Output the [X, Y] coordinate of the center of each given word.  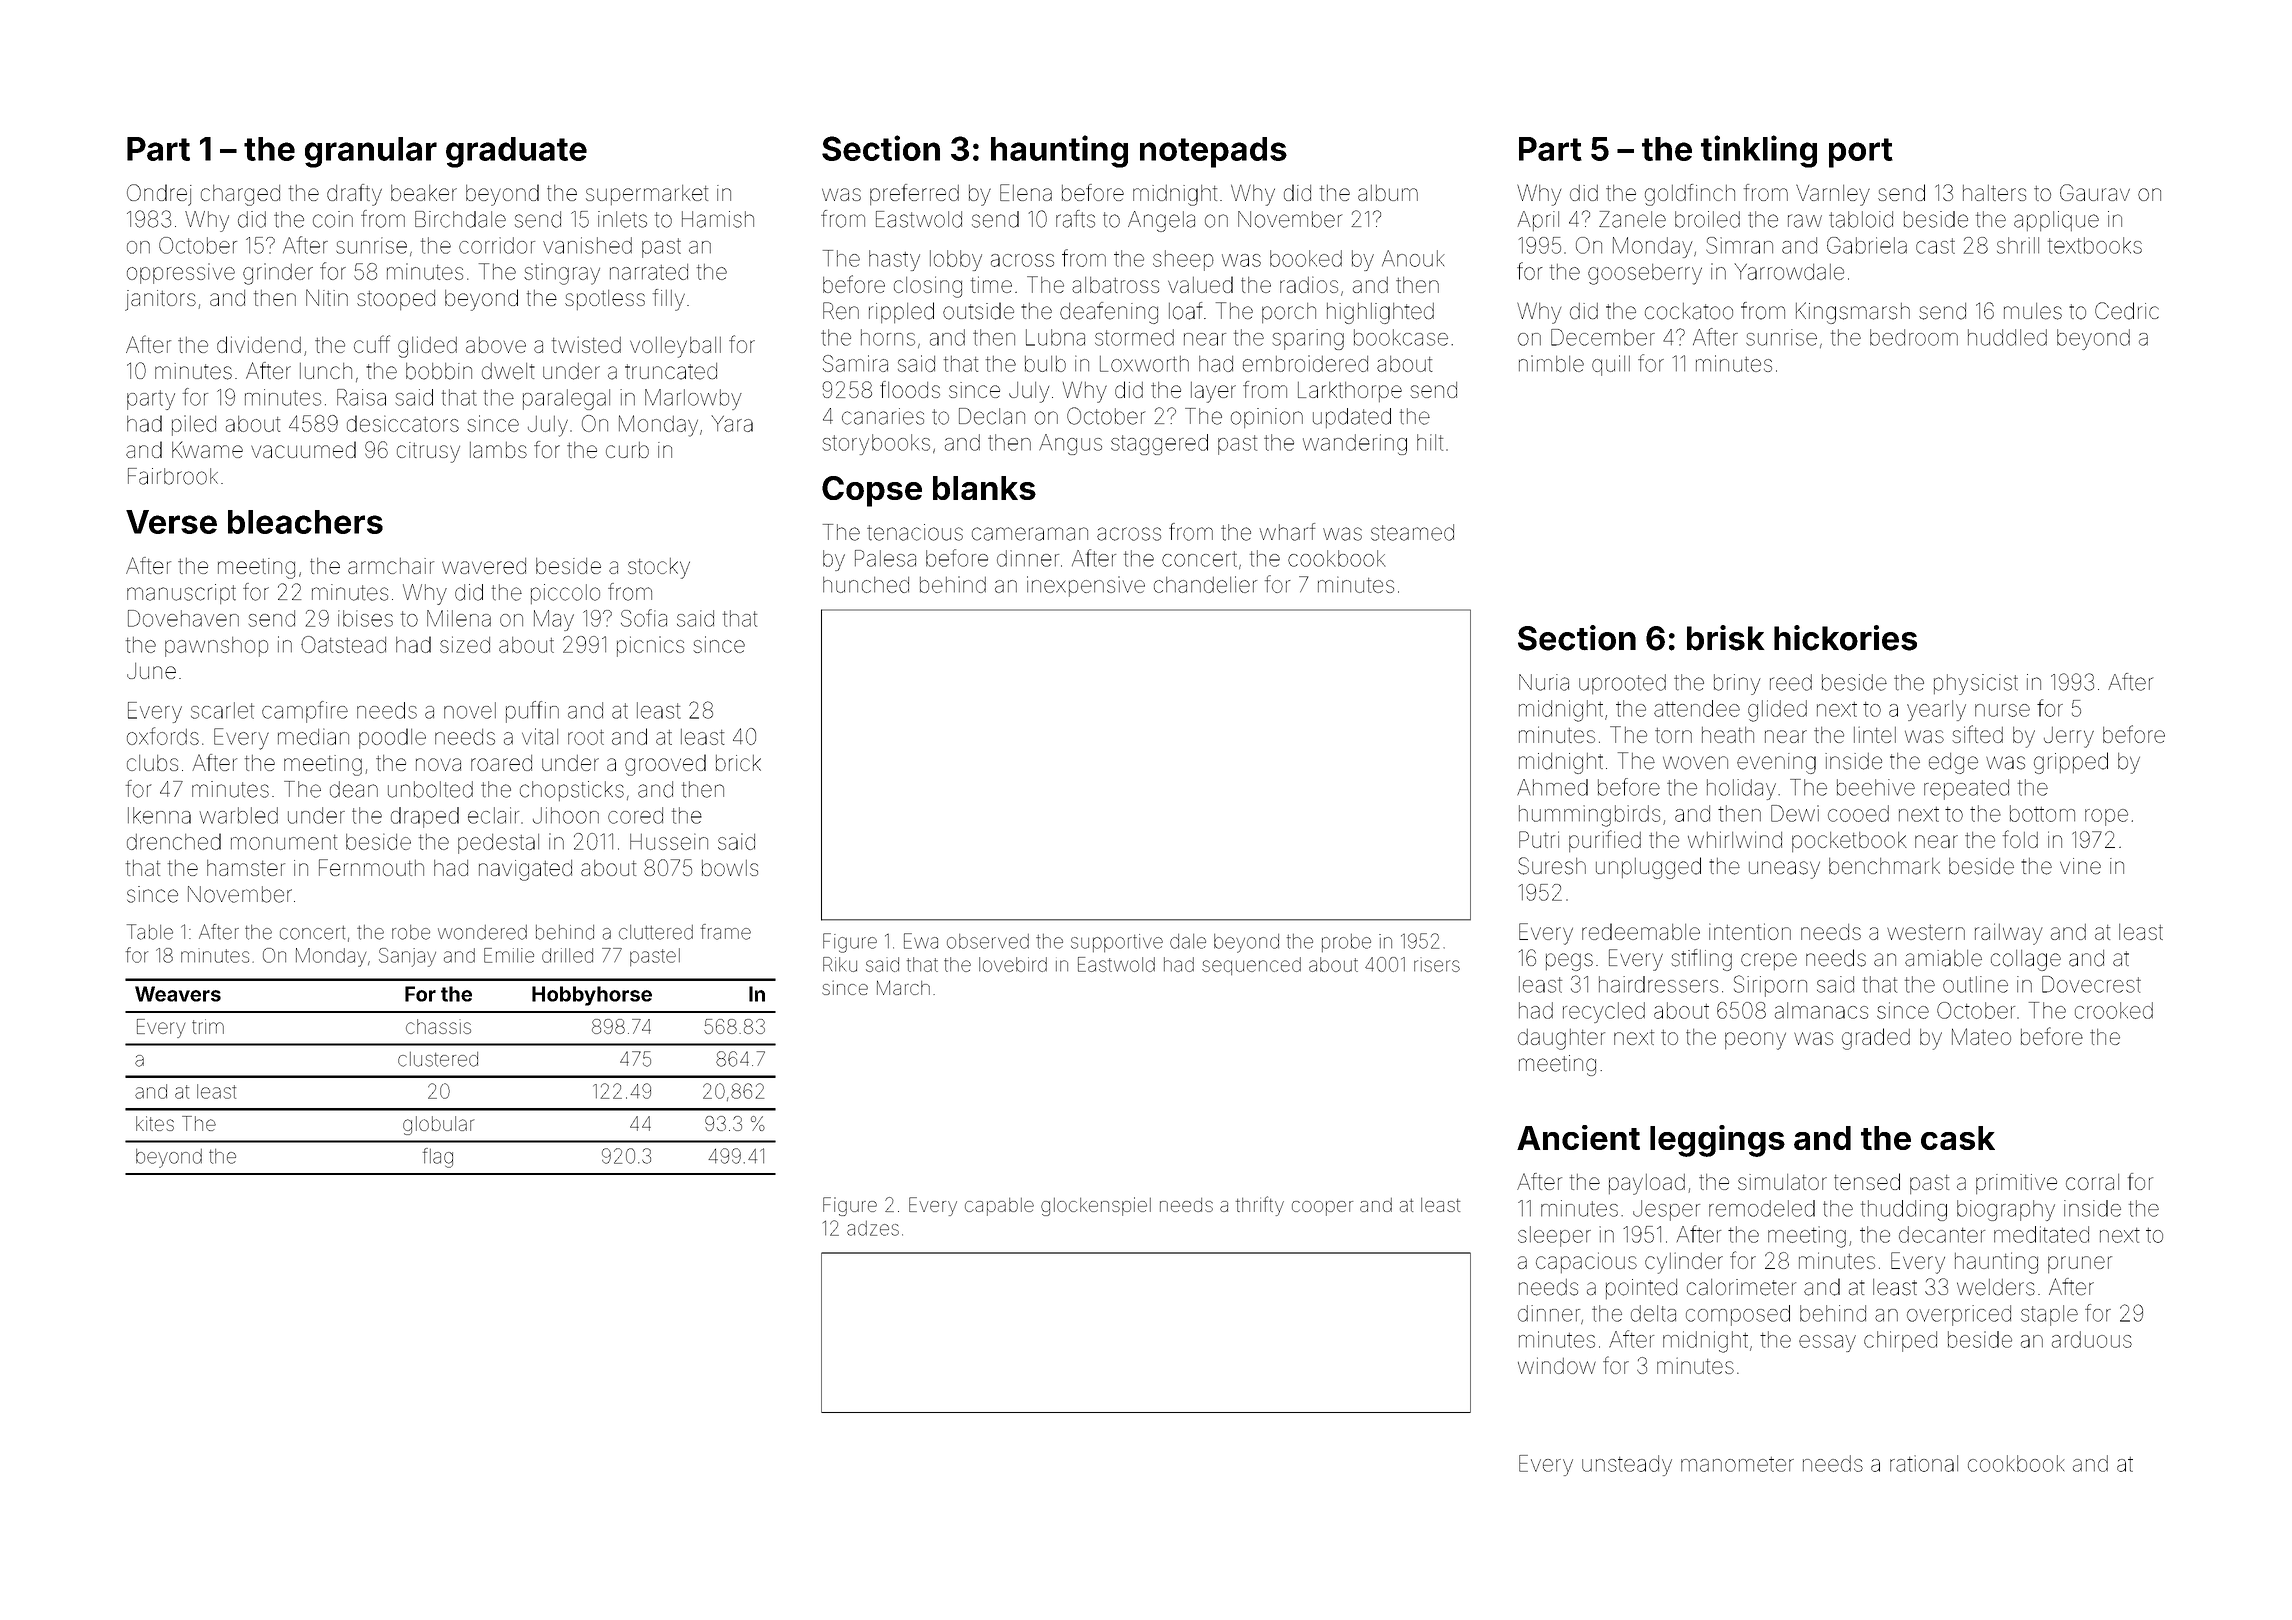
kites [155, 1123]
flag [438, 1158]
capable [999, 1207]
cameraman [1030, 534]
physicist [1976, 684]
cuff [372, 344]
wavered [484, 566]
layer [1213, 392]
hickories [1845, 638]
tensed [1867, 1181]
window [1557, 1365]
